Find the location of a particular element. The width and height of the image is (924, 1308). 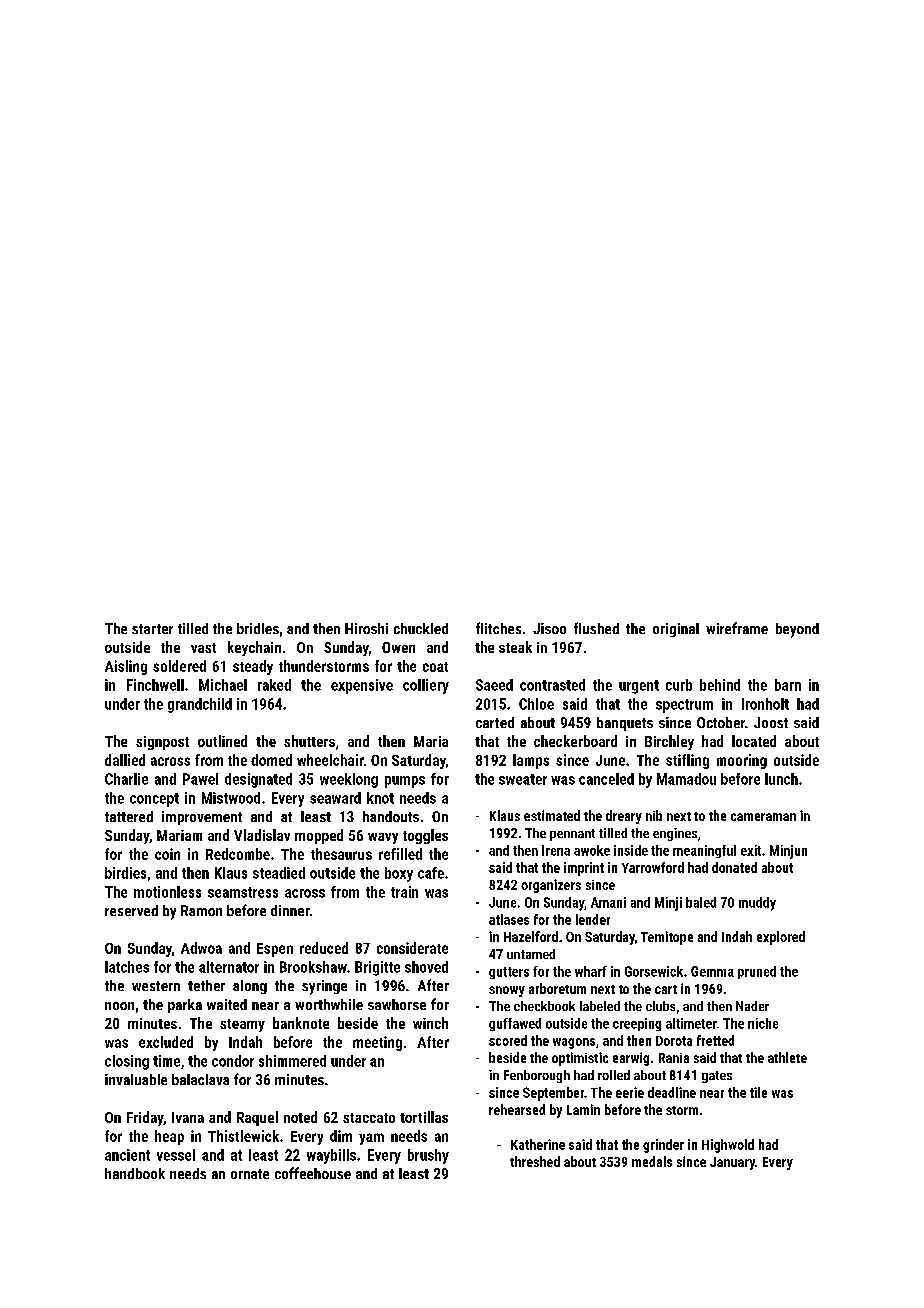

Irena is located at coordinates (556, 850).
